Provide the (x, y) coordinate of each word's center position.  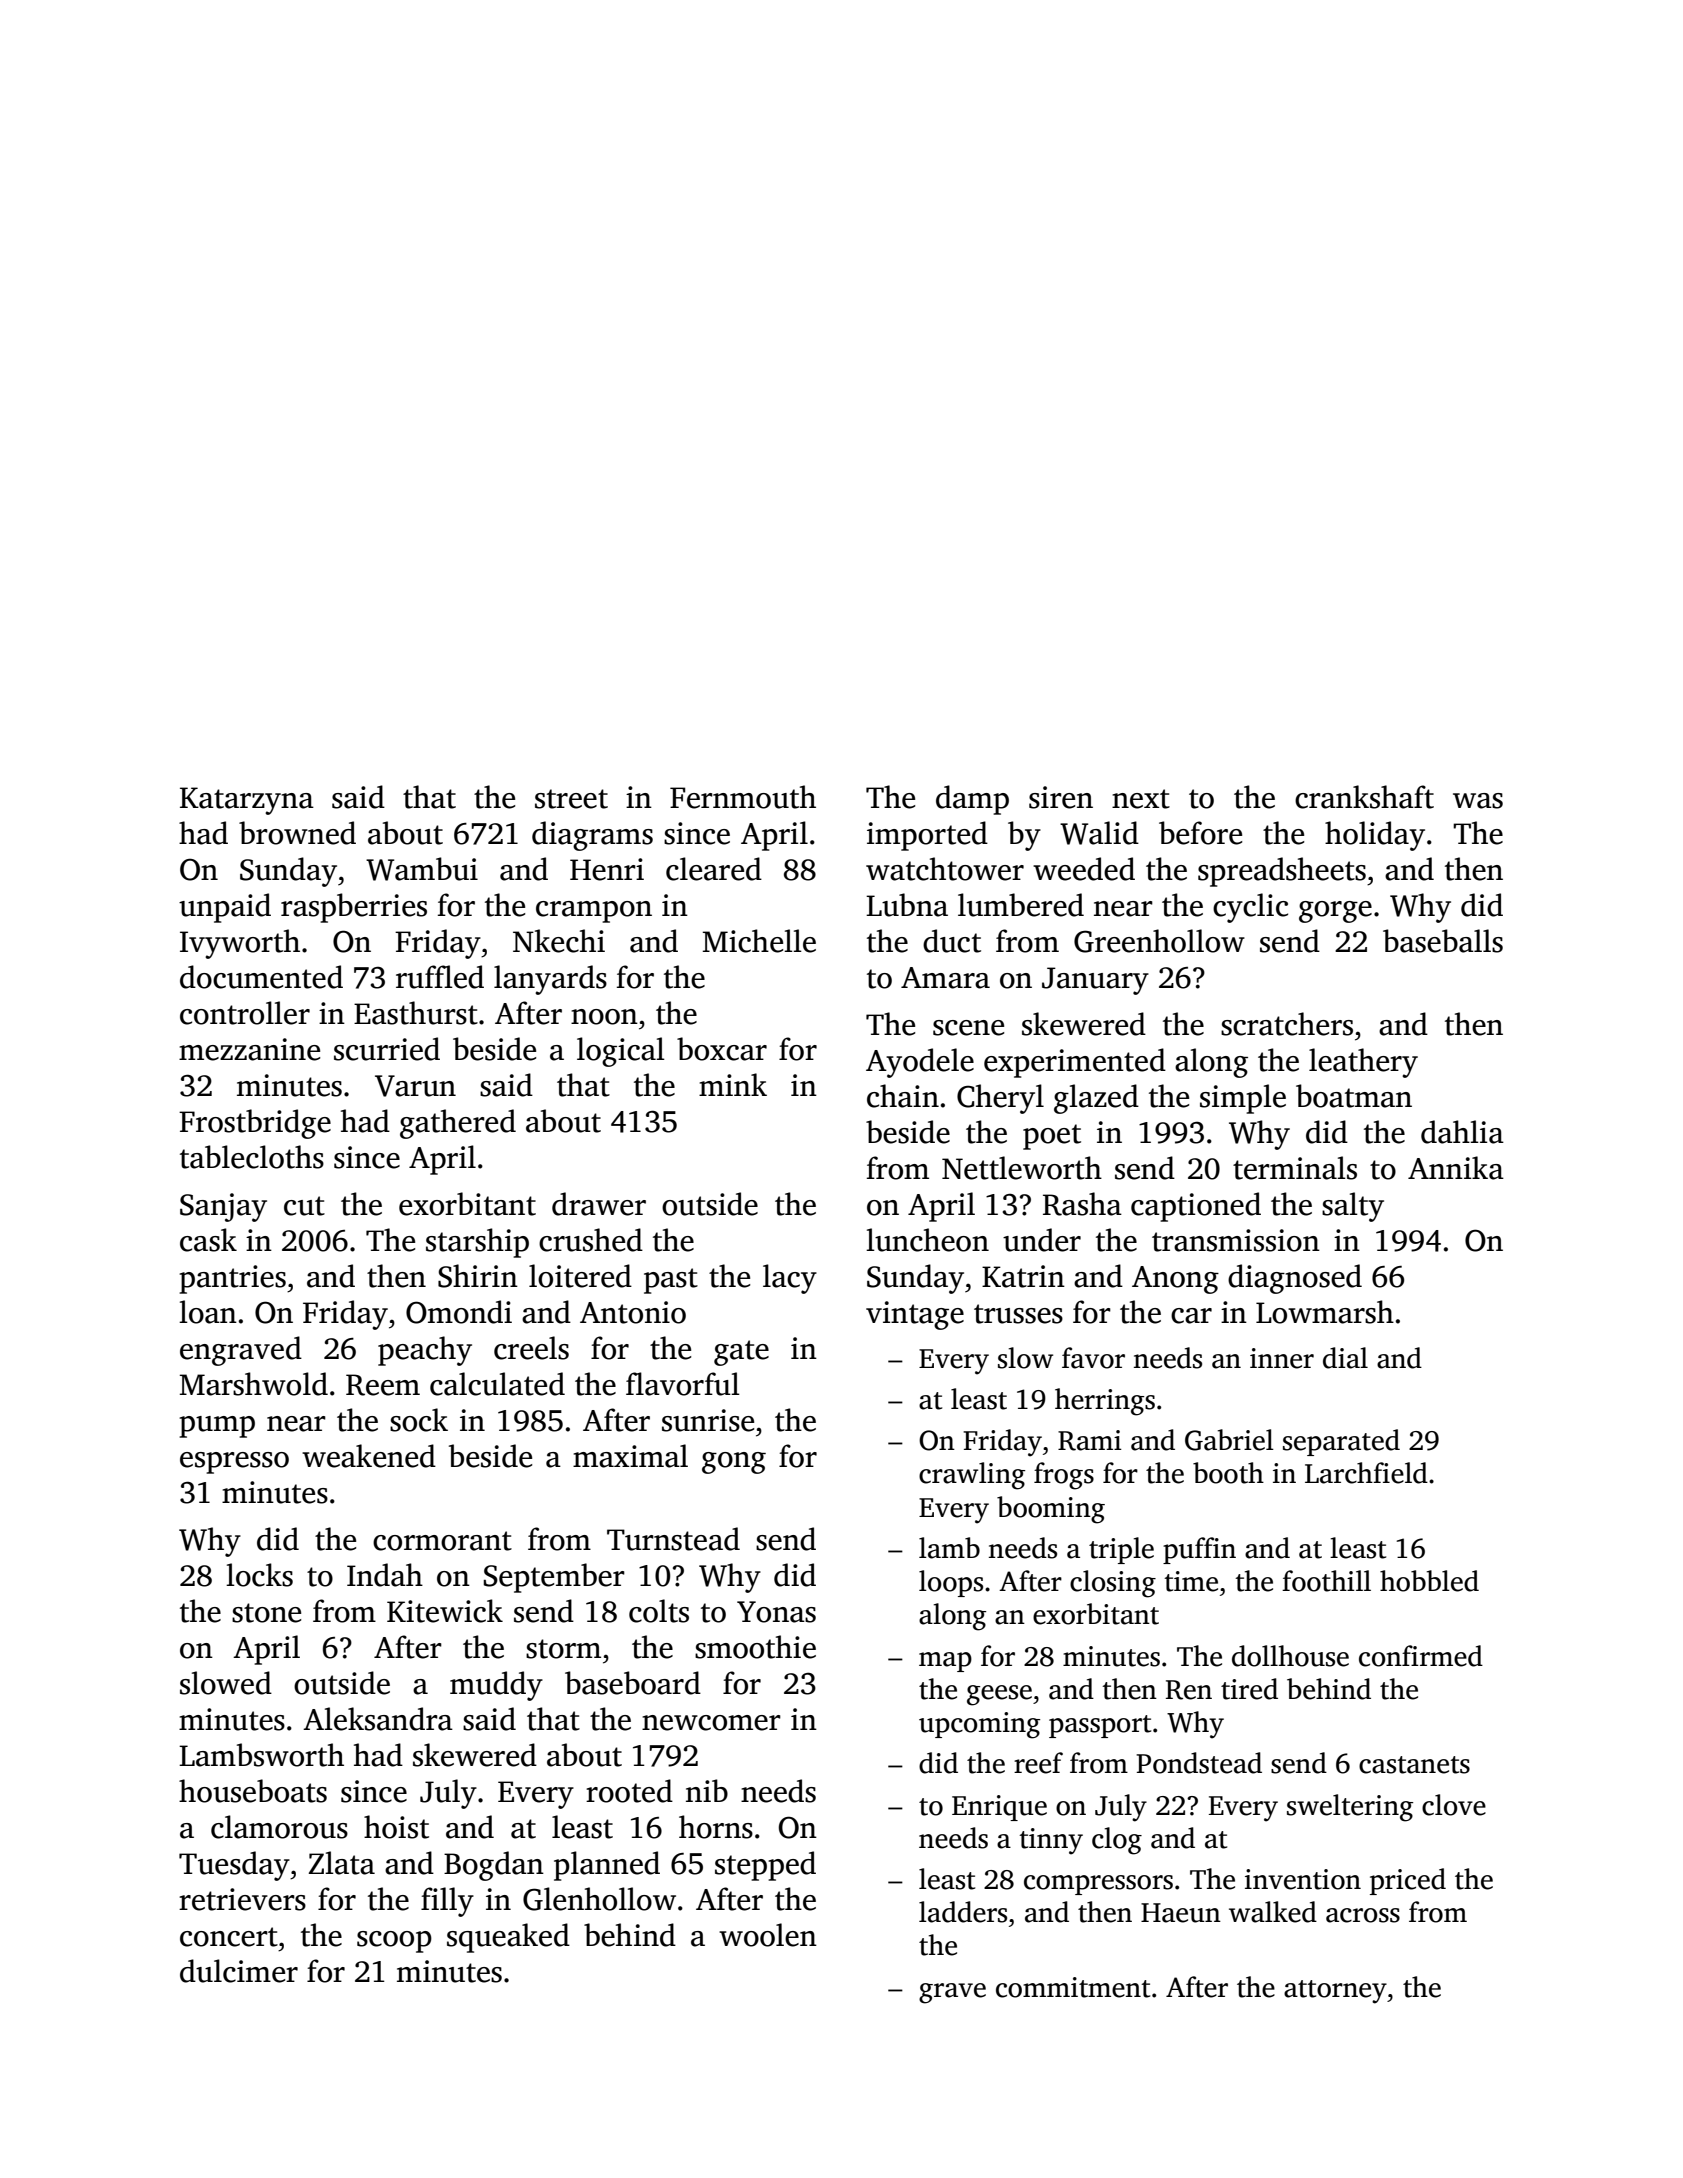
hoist (396, 1827)
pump (217, 1427)
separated (1341, 1442)
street (571, 799)
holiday (1375, 836)
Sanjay (223, 1207)
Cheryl (1000, 1099)
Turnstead (673, 1539)
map (945, 1662)
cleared (714, 869)
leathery (1363, 1063)
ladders (963, 1912)
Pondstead (1199, 1763)
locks (259, 1575)
